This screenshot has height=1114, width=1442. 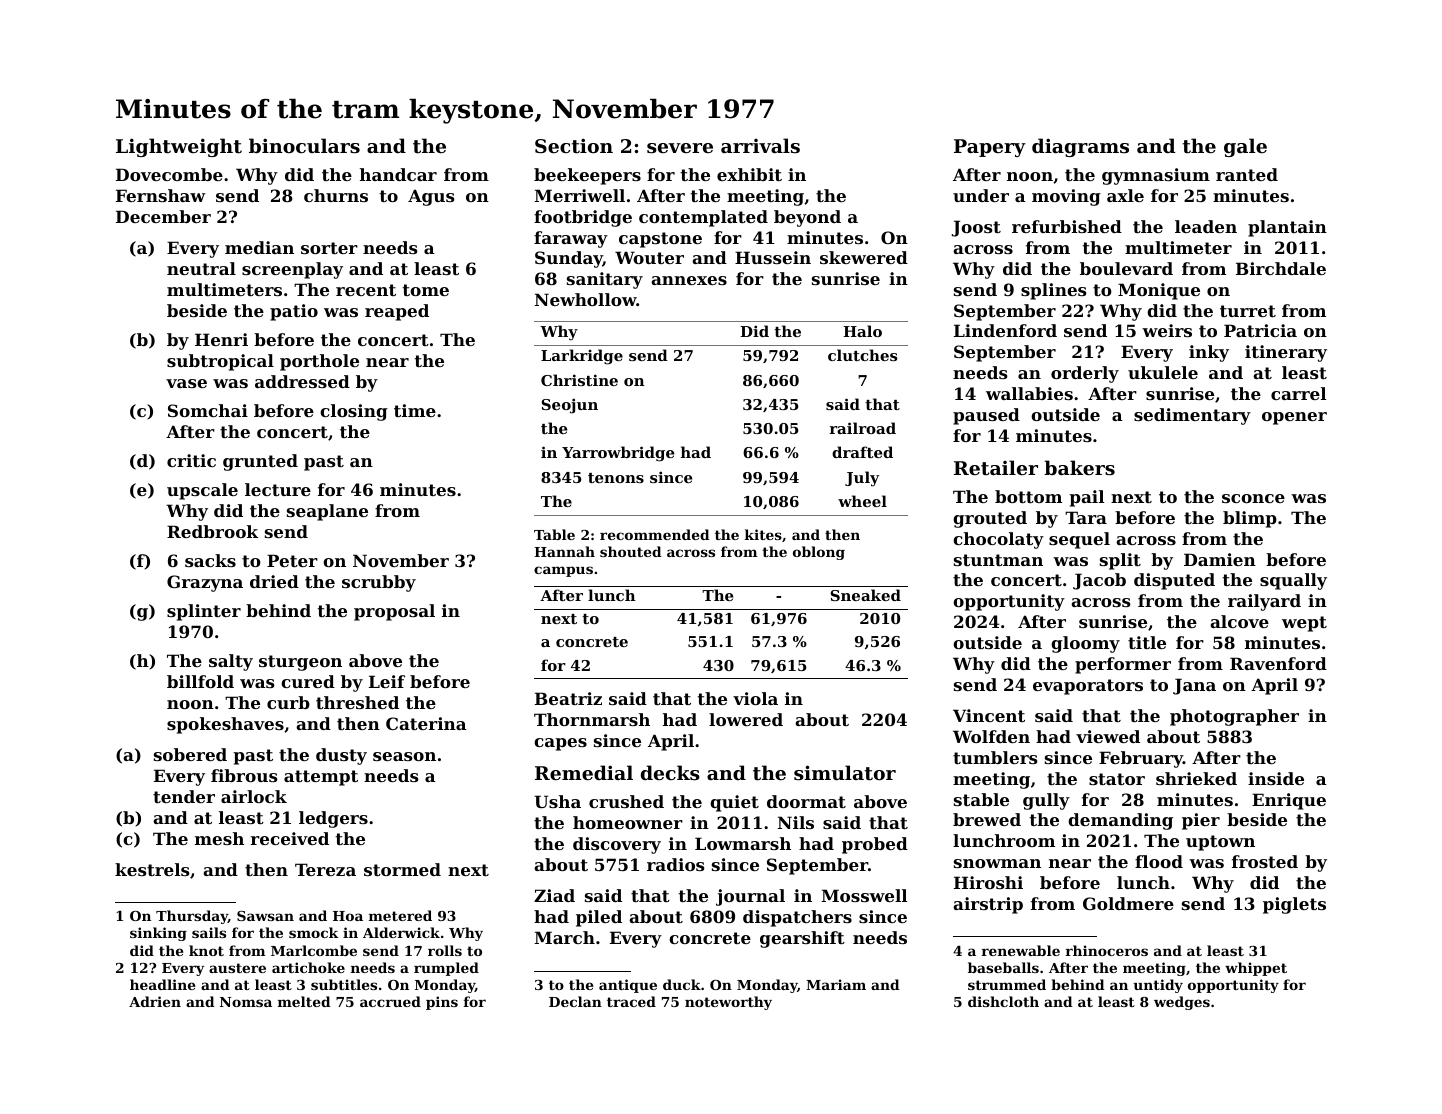 I want to click on gale, so click(x=1245, y=147).
